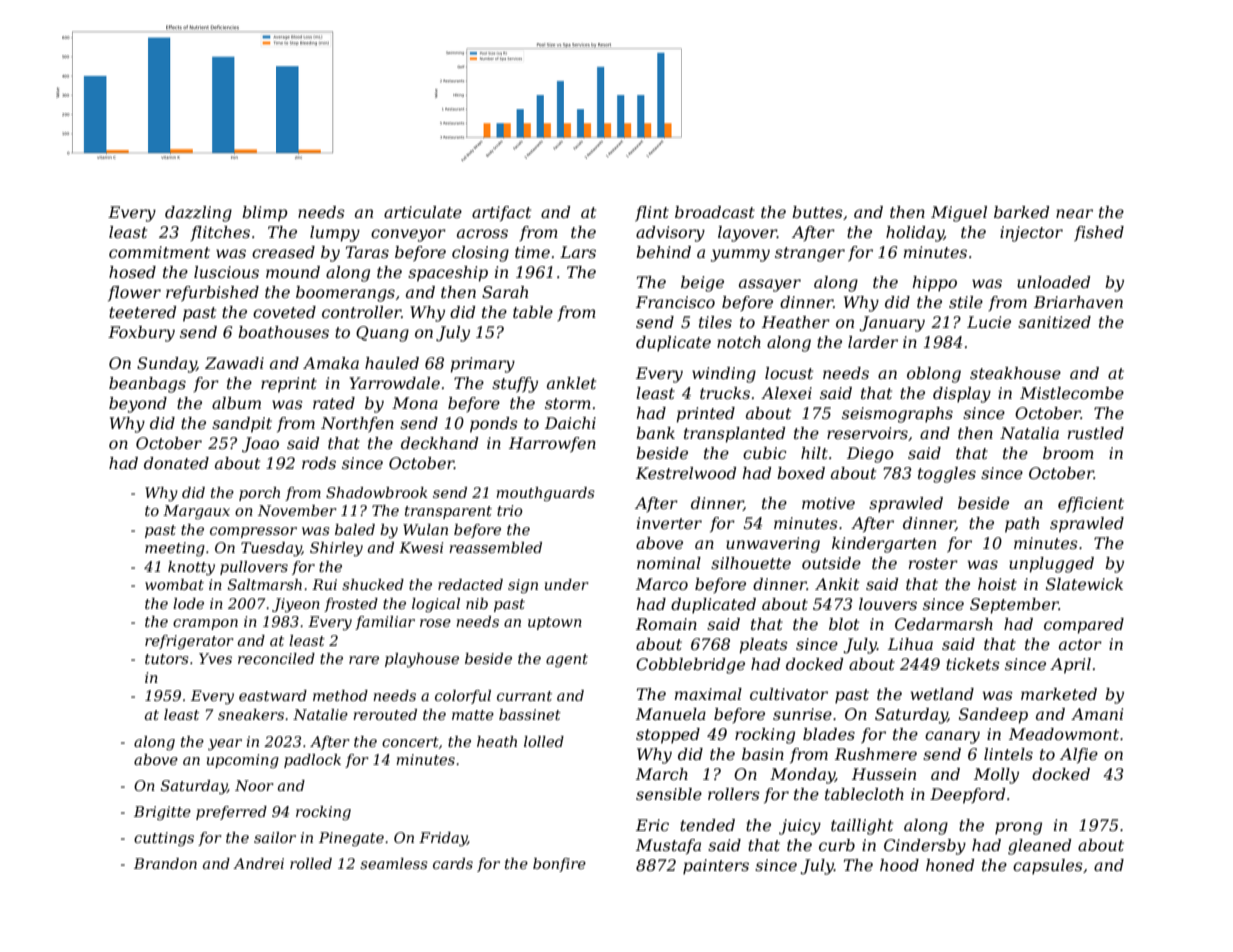  Describe the element at coordinates (367, 252) in the screenshot. I see `Taras` at that location.
